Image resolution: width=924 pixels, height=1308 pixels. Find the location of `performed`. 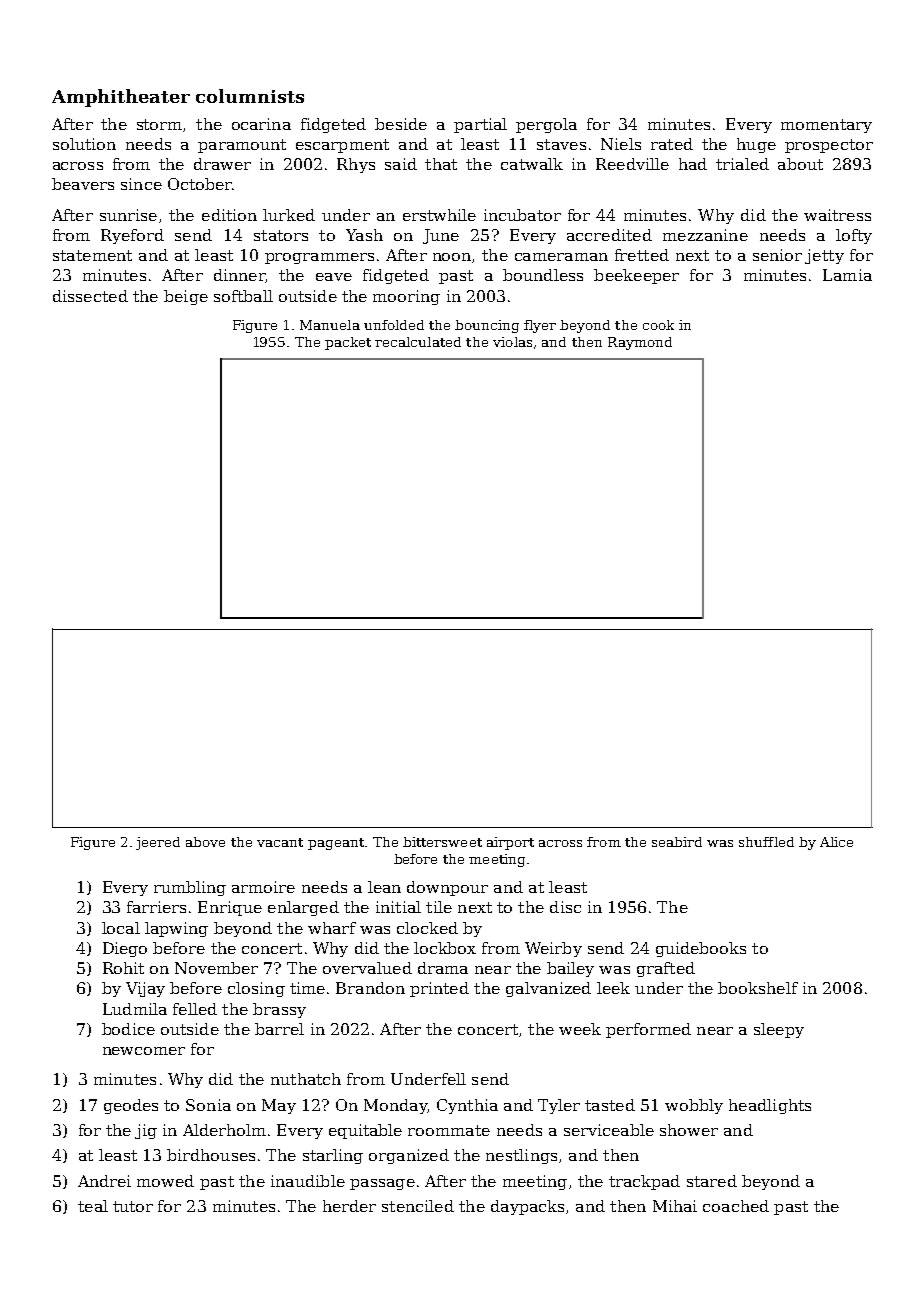

performed is located at coordinates (648, 1030).
